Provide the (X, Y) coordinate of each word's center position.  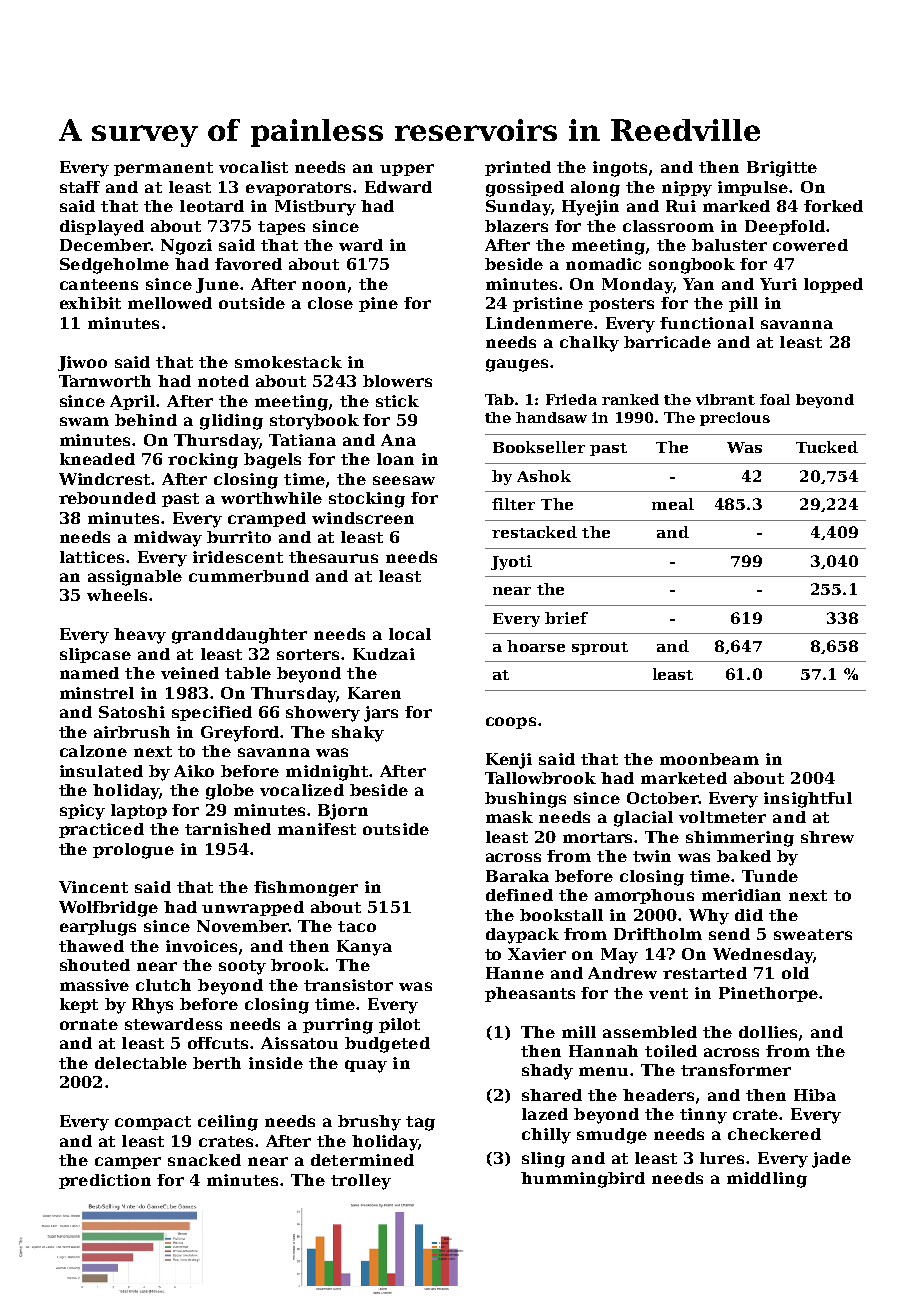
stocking (367, 500)
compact (153, 1123)
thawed (91, 946)
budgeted (387, 1045)
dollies (768, 1032)
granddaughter (239, 636)
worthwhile (271, 498)
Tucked (827, 447)
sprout (600, 648)
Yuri (778, 284)
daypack (522, 936)
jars (381, 714)
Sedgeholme (114, 266)
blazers (516, 226)
